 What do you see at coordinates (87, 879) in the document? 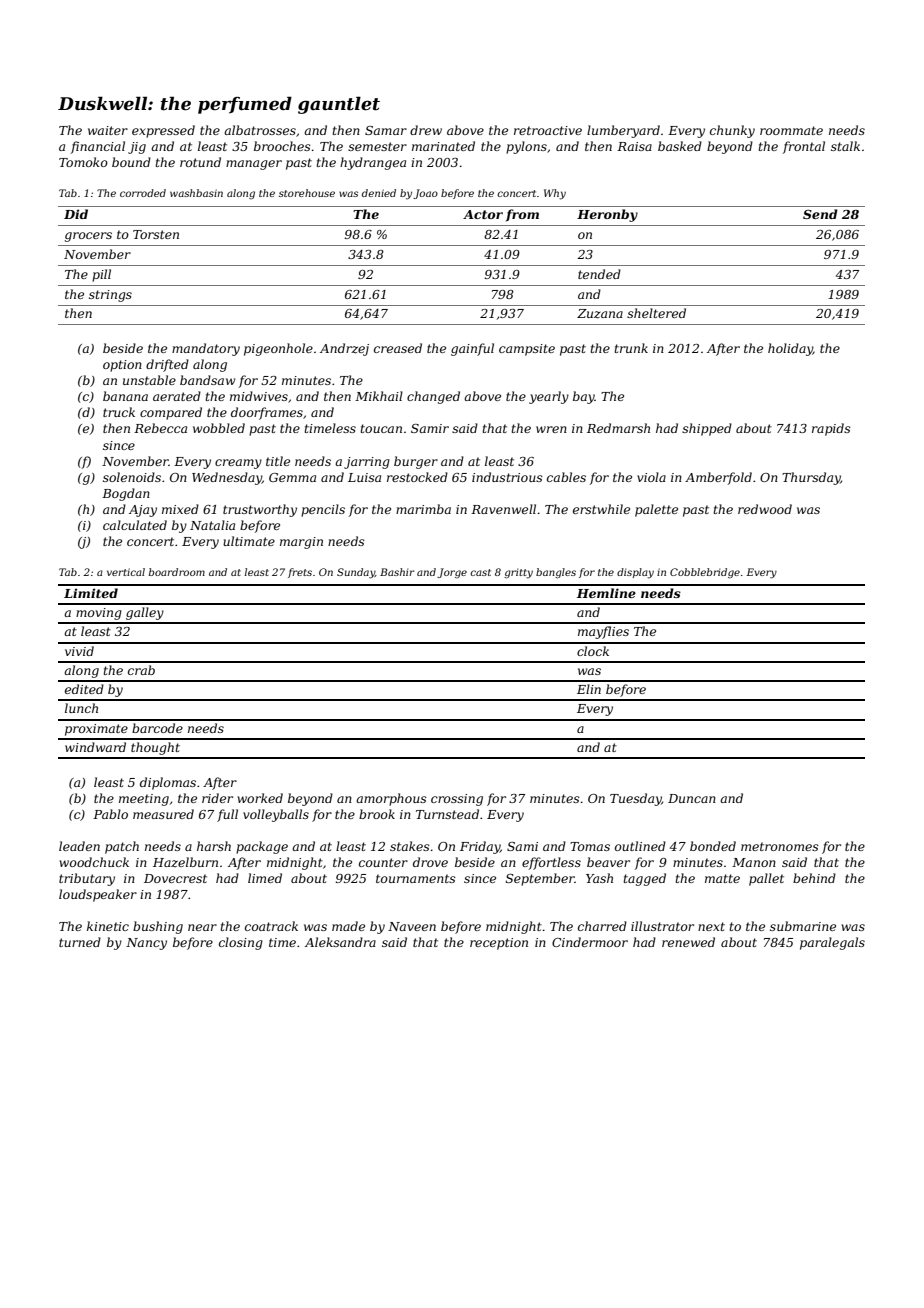
I see `tributary` at bounding box center [87, 879].
